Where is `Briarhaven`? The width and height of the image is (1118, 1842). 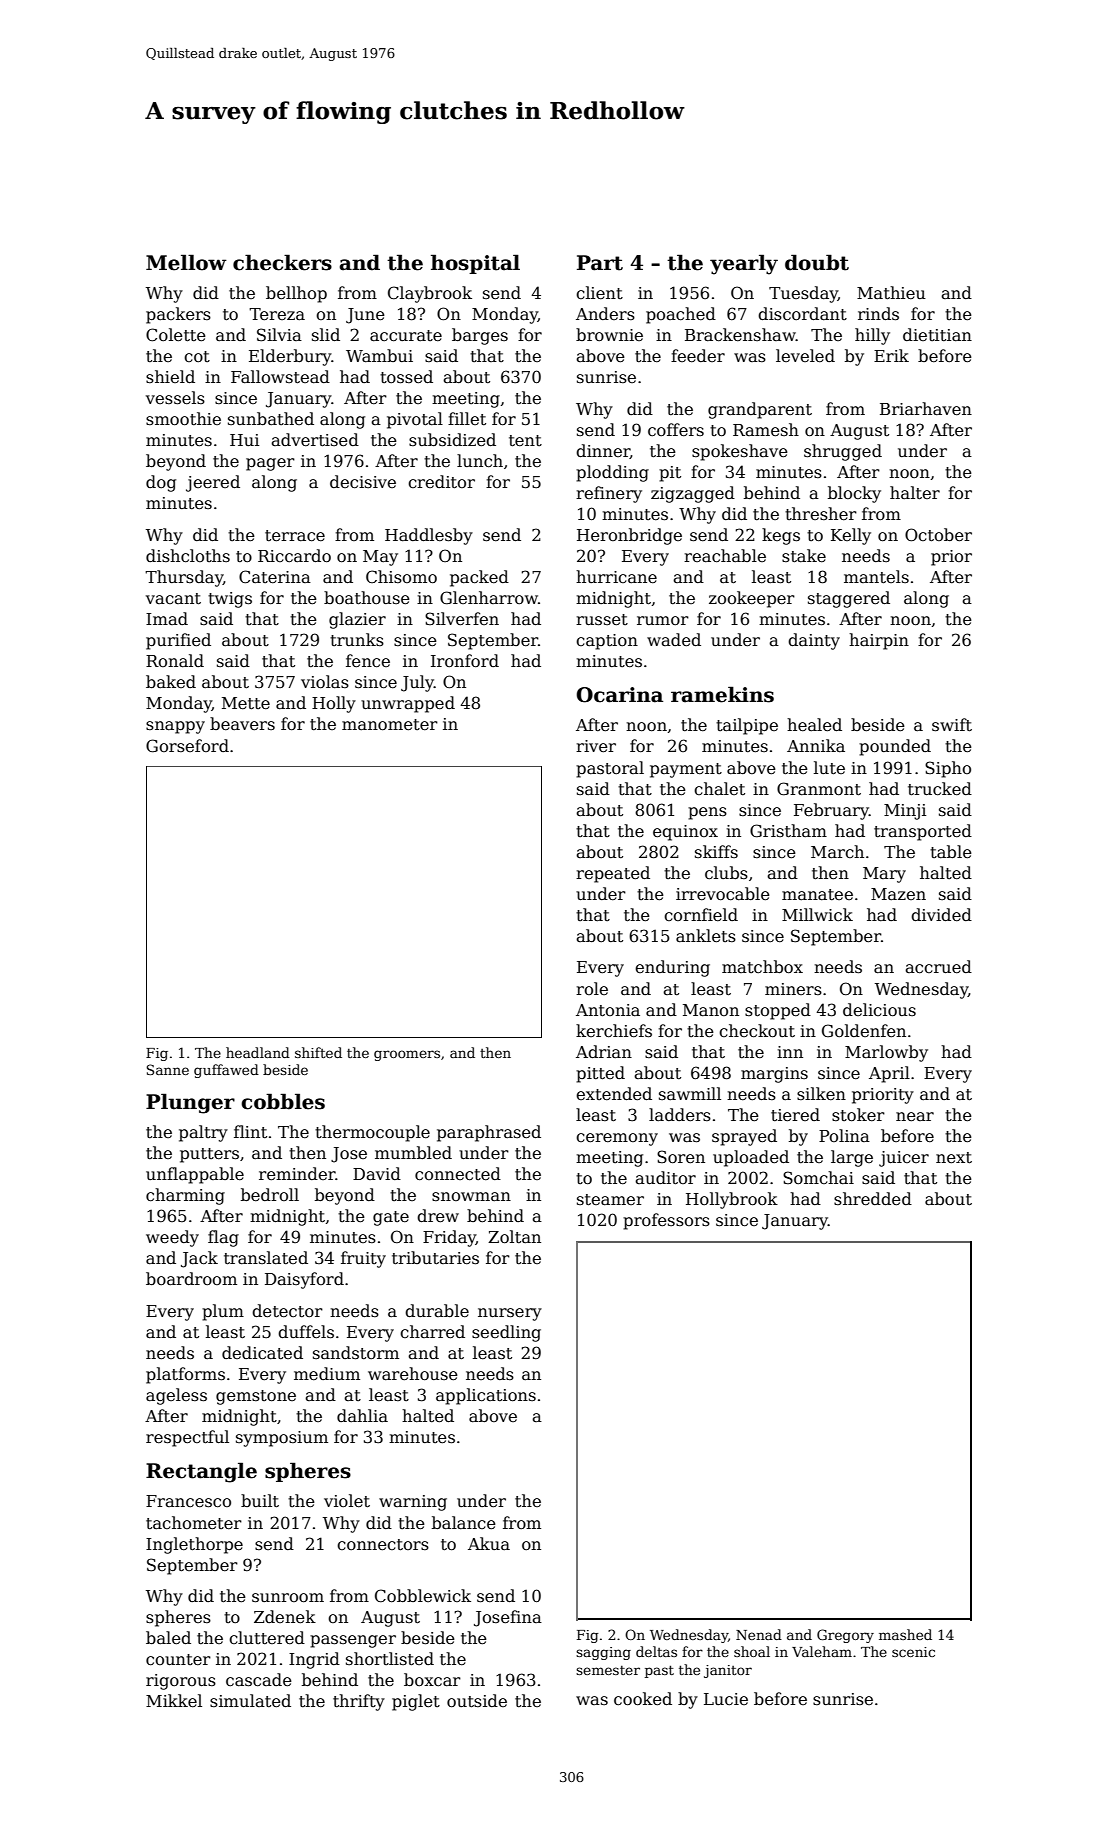
Briarhaven is located at coordinates (926, 409).
